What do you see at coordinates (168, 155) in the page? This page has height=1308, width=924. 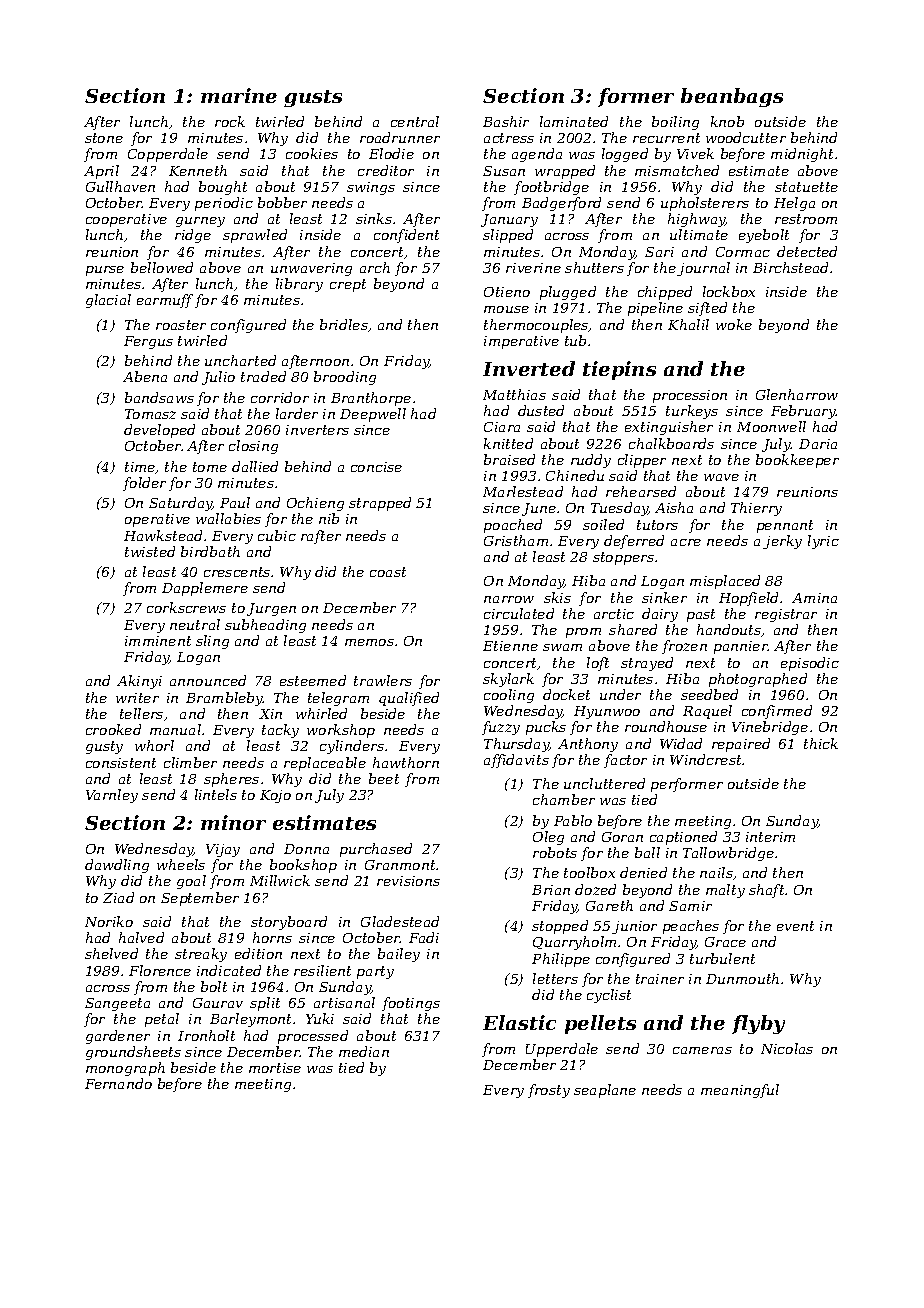 I see `Copperdale` at bounding box center [168, 155].
